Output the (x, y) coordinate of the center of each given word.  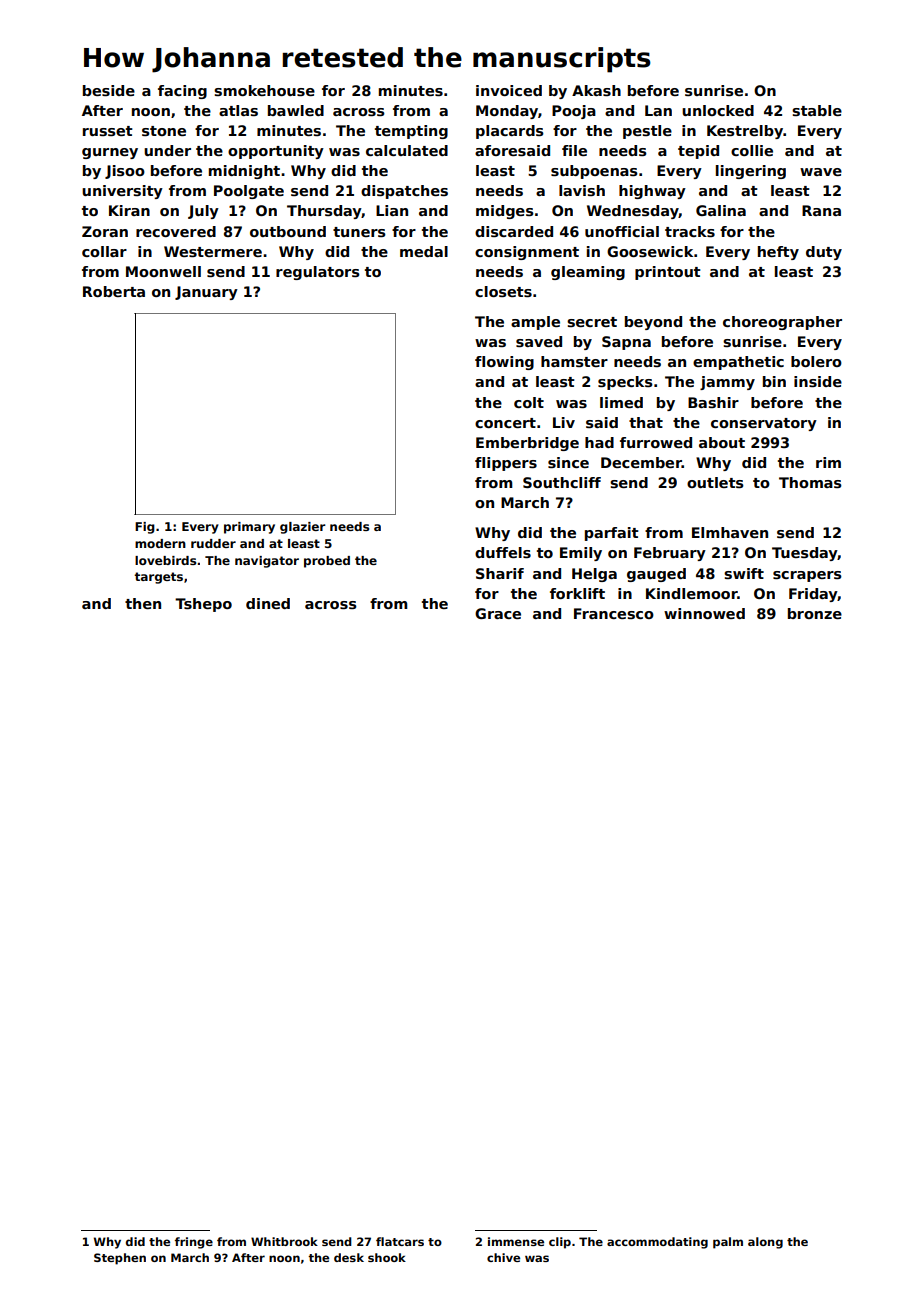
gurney (110, 153)
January (206, 293)
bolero (816, 361)
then (143, 603)
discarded (514, 231)
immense (516, 1241)
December (641, 462)
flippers (506, 464)
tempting (411, 132)
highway (652, 192)
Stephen (120, 1259)
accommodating (657, 1243)
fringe (194, 1243)
